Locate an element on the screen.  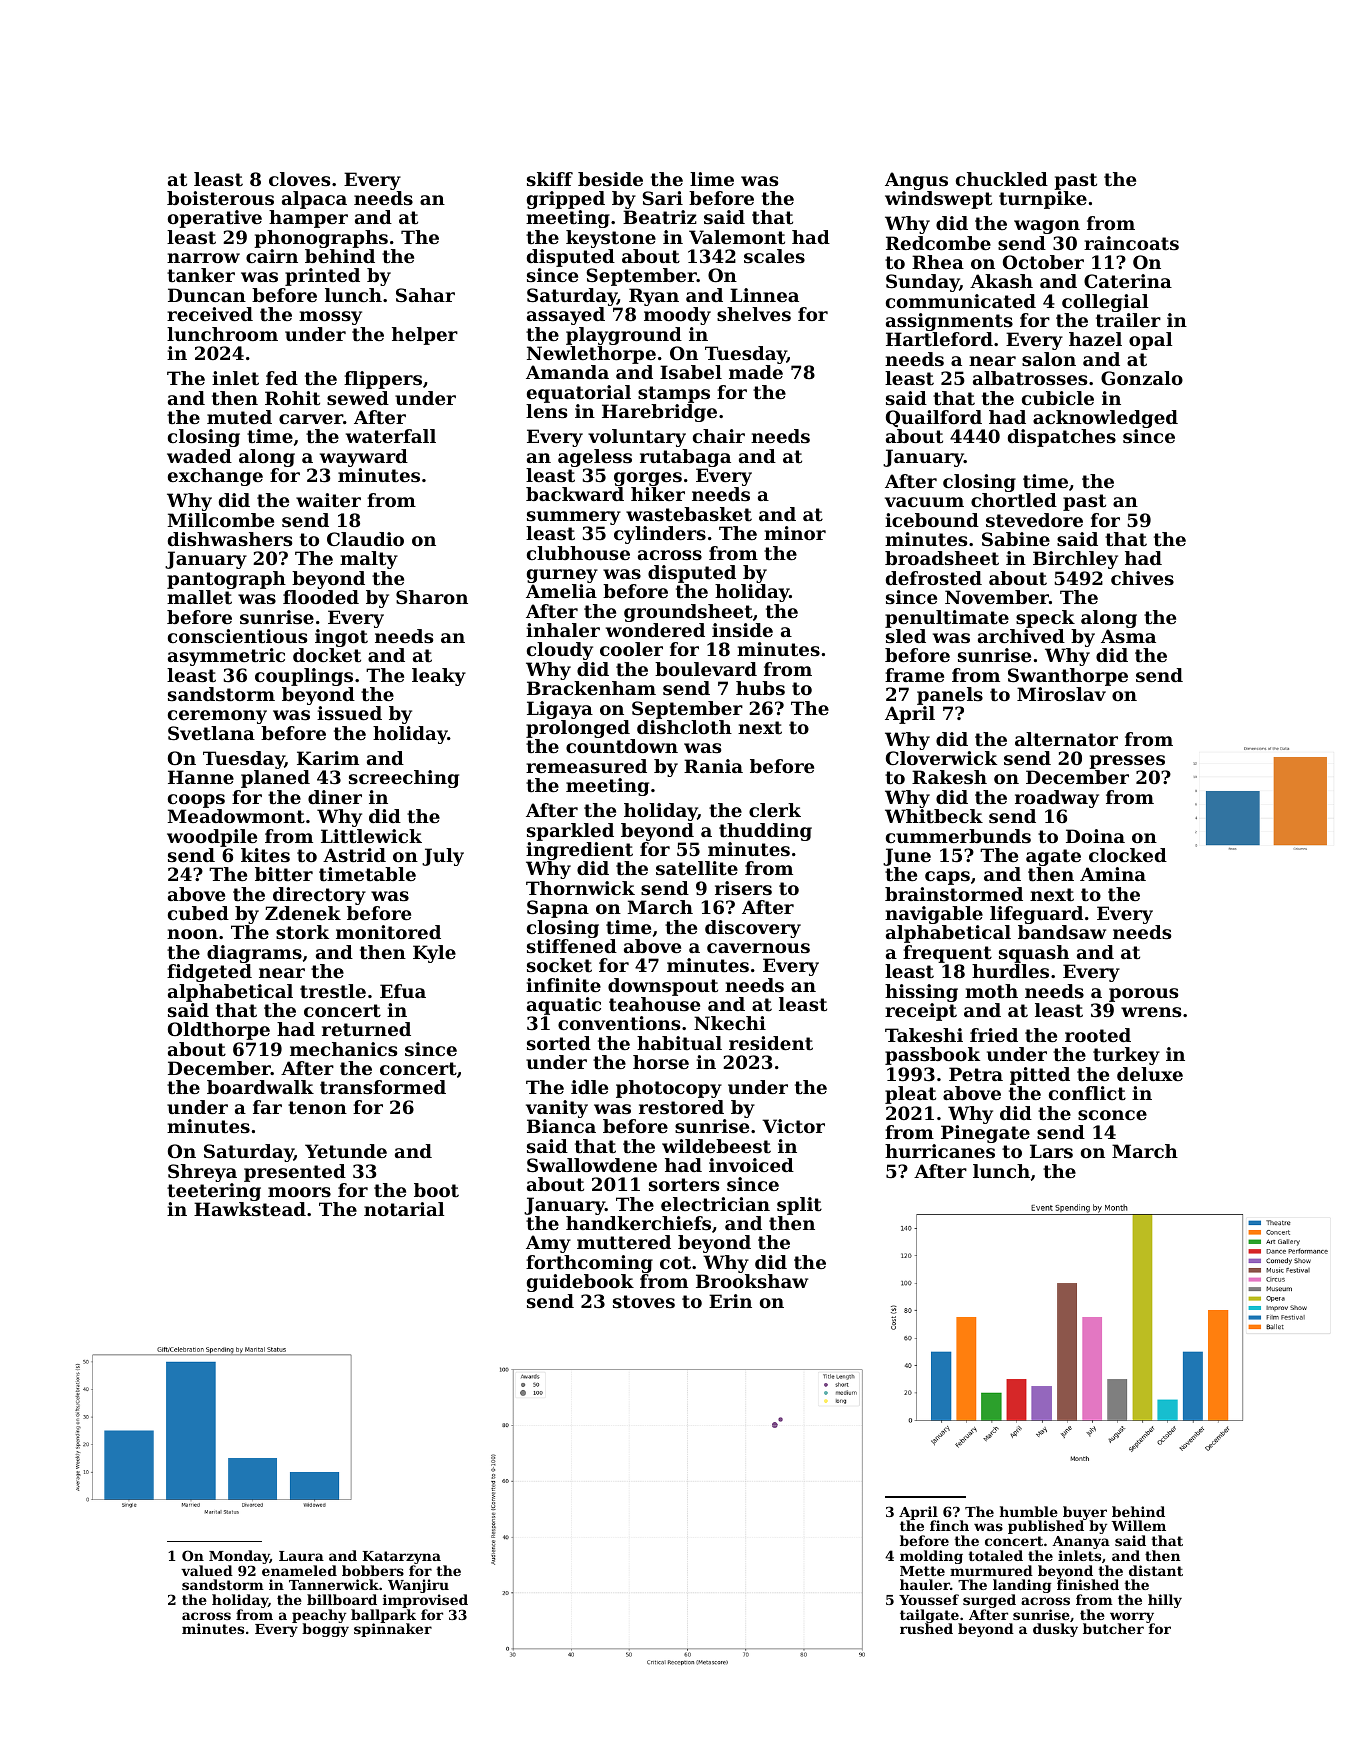
chives is located at coordinates (1142, 578).
